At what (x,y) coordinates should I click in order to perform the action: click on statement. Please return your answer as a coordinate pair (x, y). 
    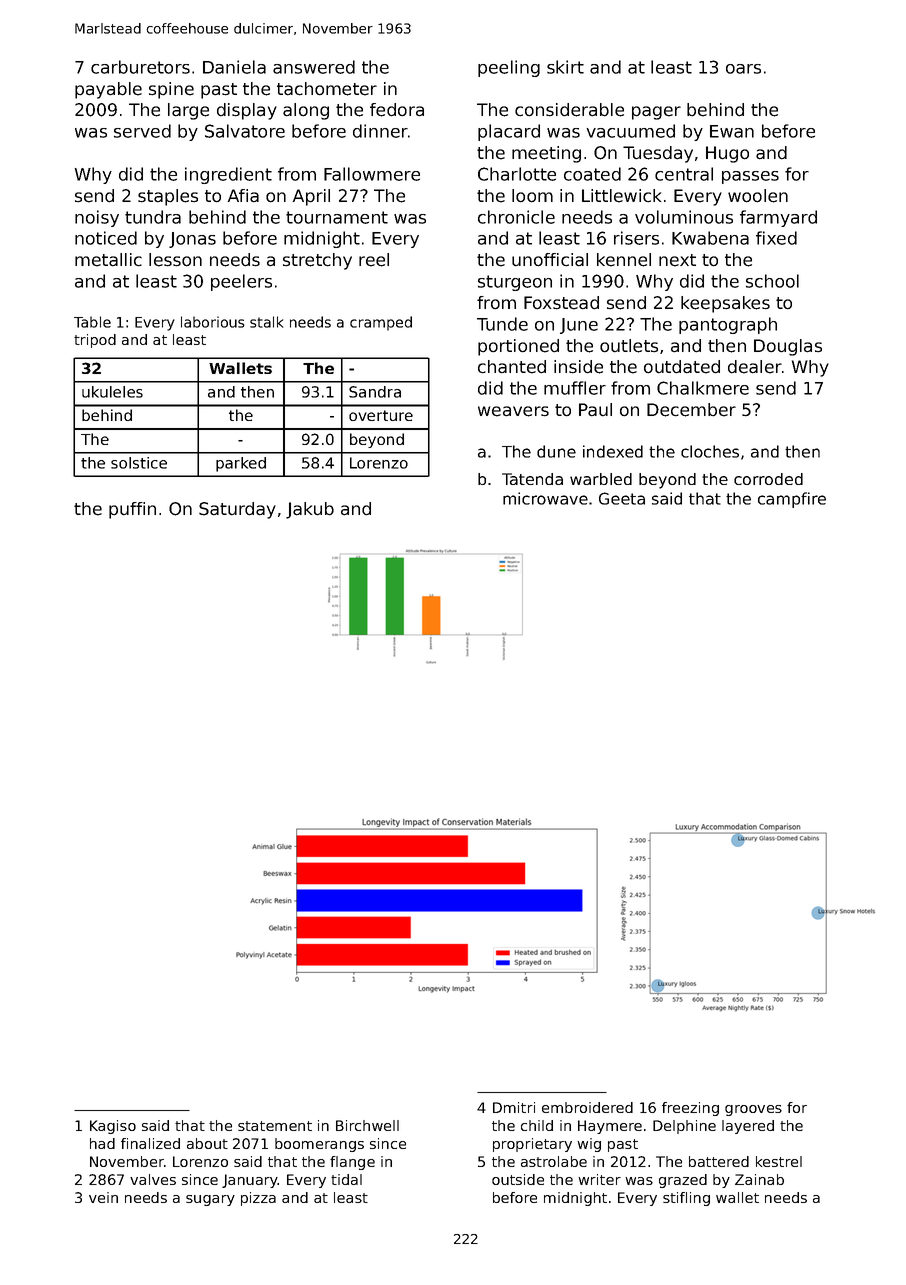
    Looking at the image, I should click on (275, 1126).
